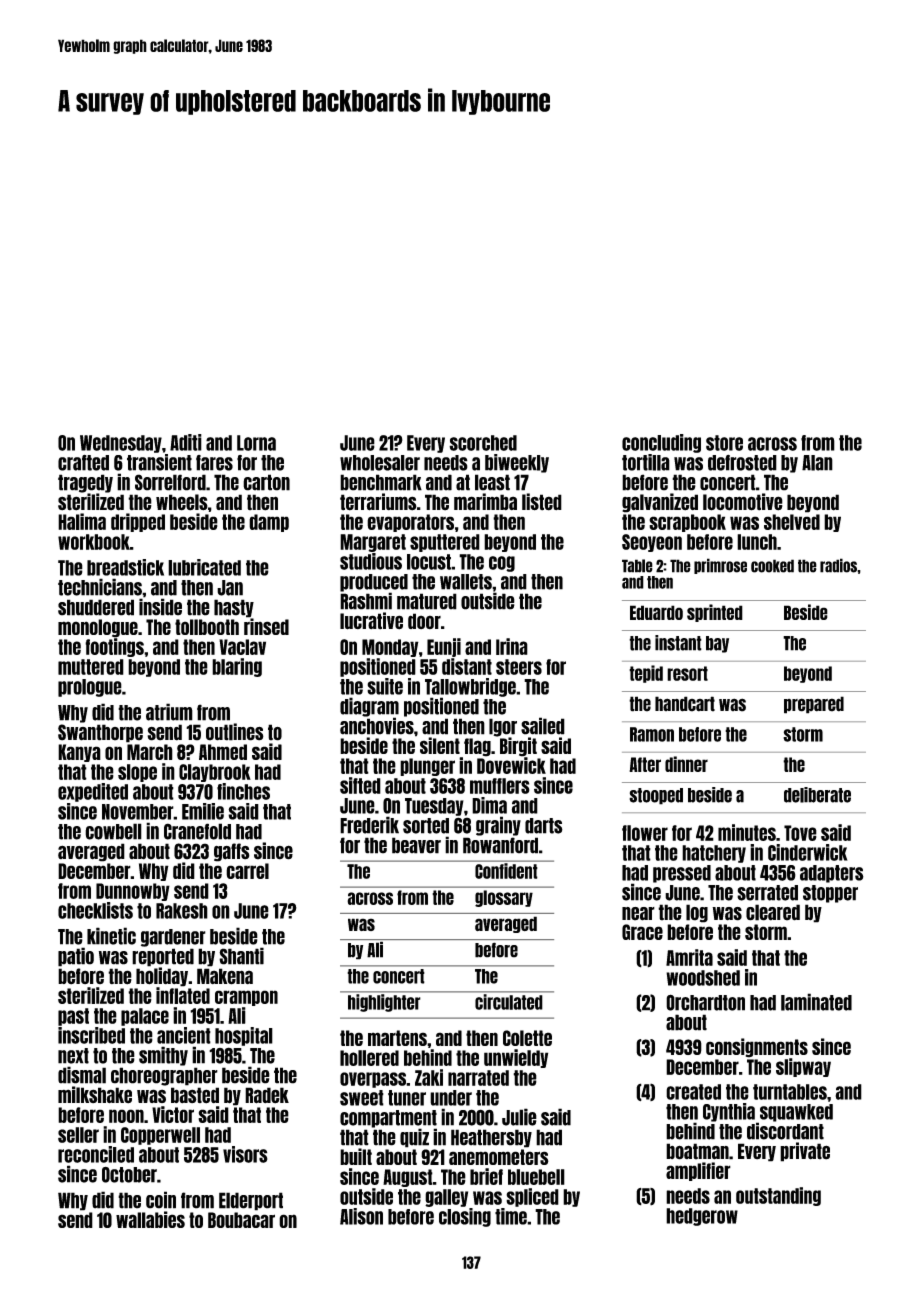  What do you see at coordinates (485, 501) in the screenshot?
I see `marimba` at bounding box center [485, 501].
